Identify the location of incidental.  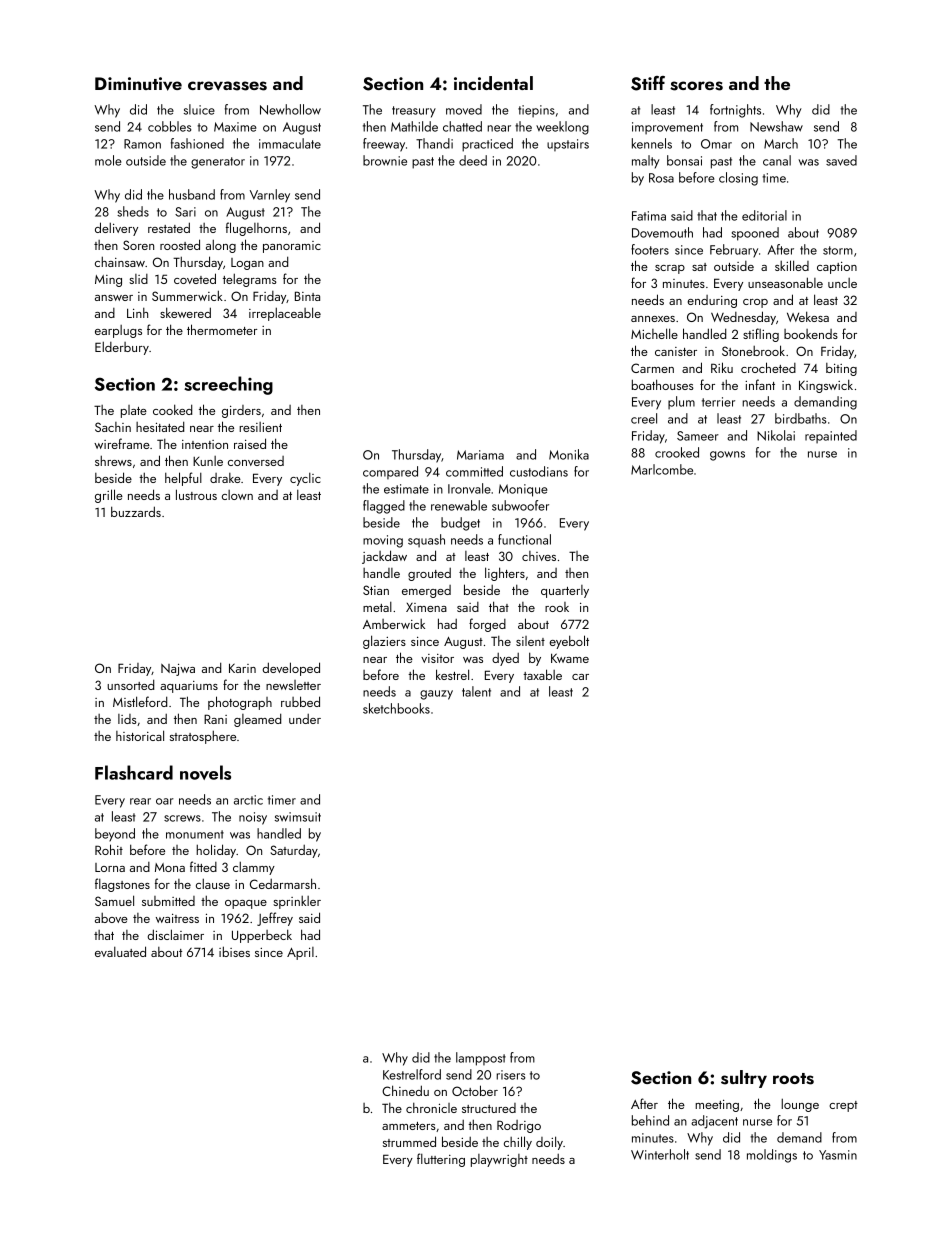
(493, 83).
